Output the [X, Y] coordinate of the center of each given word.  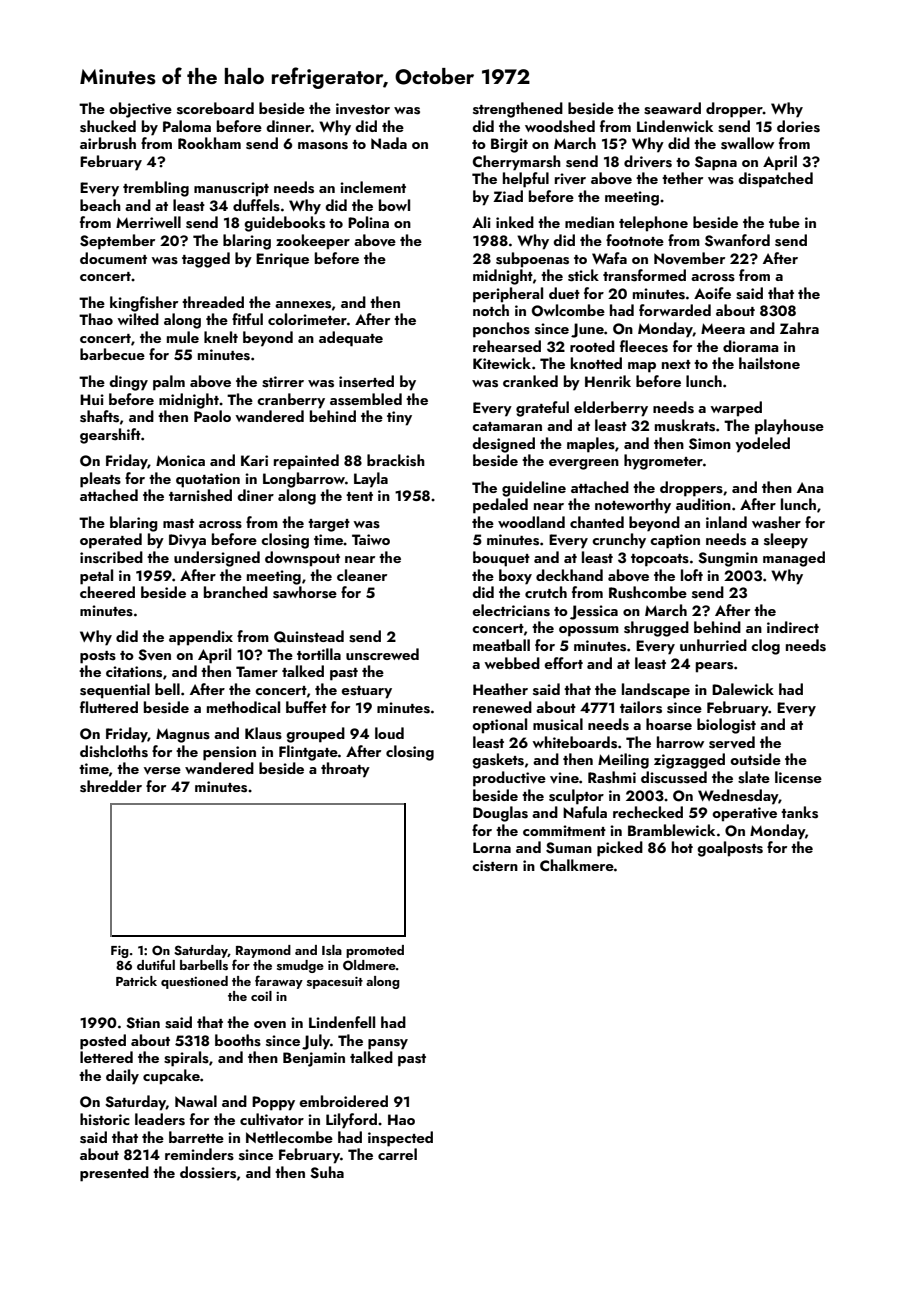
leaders [160, 1119]
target [329, 525]
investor [363, 109]
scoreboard [215, 108]
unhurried [713, 645]
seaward [672, 108]
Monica [180, 460]
